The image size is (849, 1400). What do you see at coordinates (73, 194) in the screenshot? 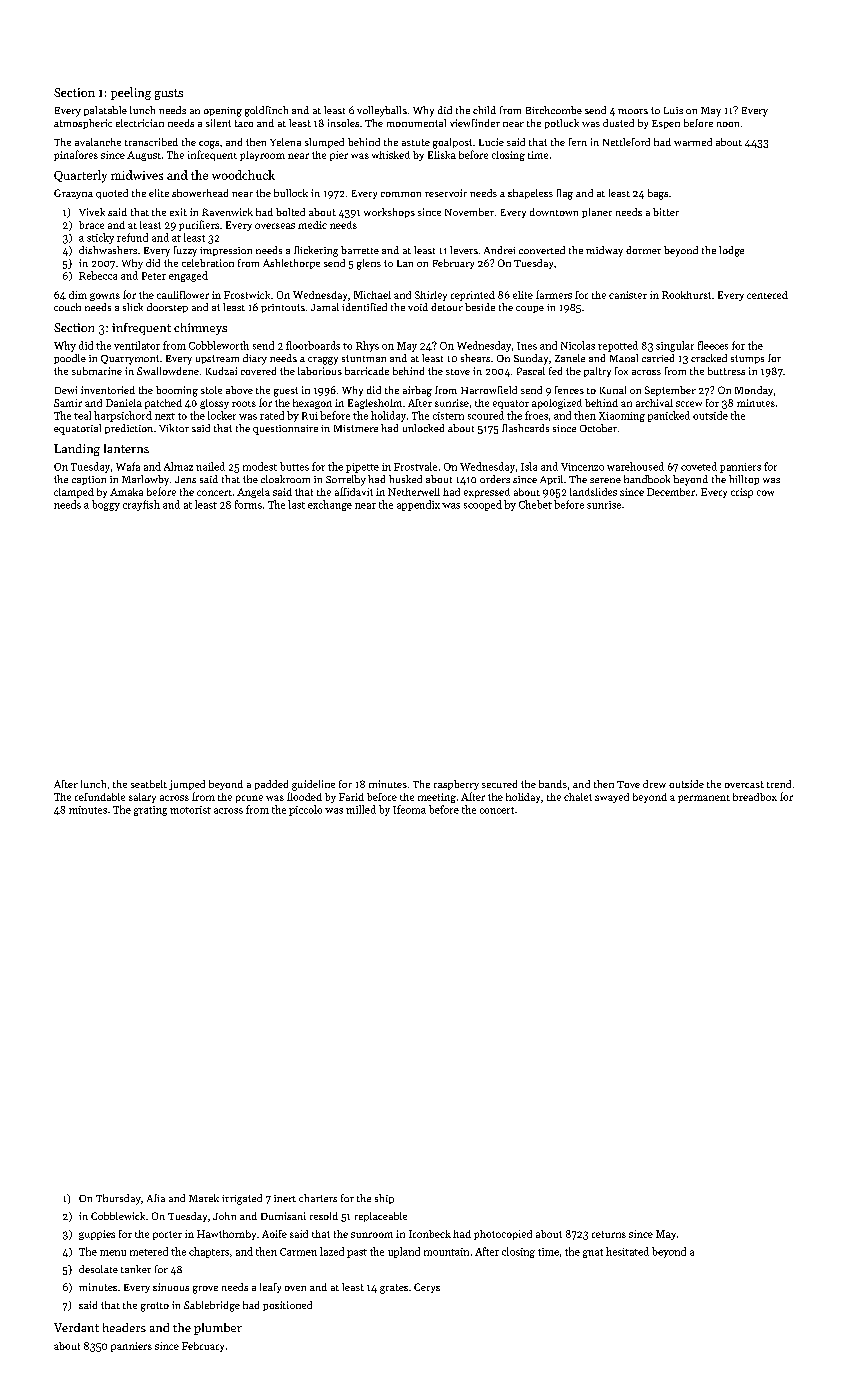
I see `Grazyna` at bounding box center [73, 194].
